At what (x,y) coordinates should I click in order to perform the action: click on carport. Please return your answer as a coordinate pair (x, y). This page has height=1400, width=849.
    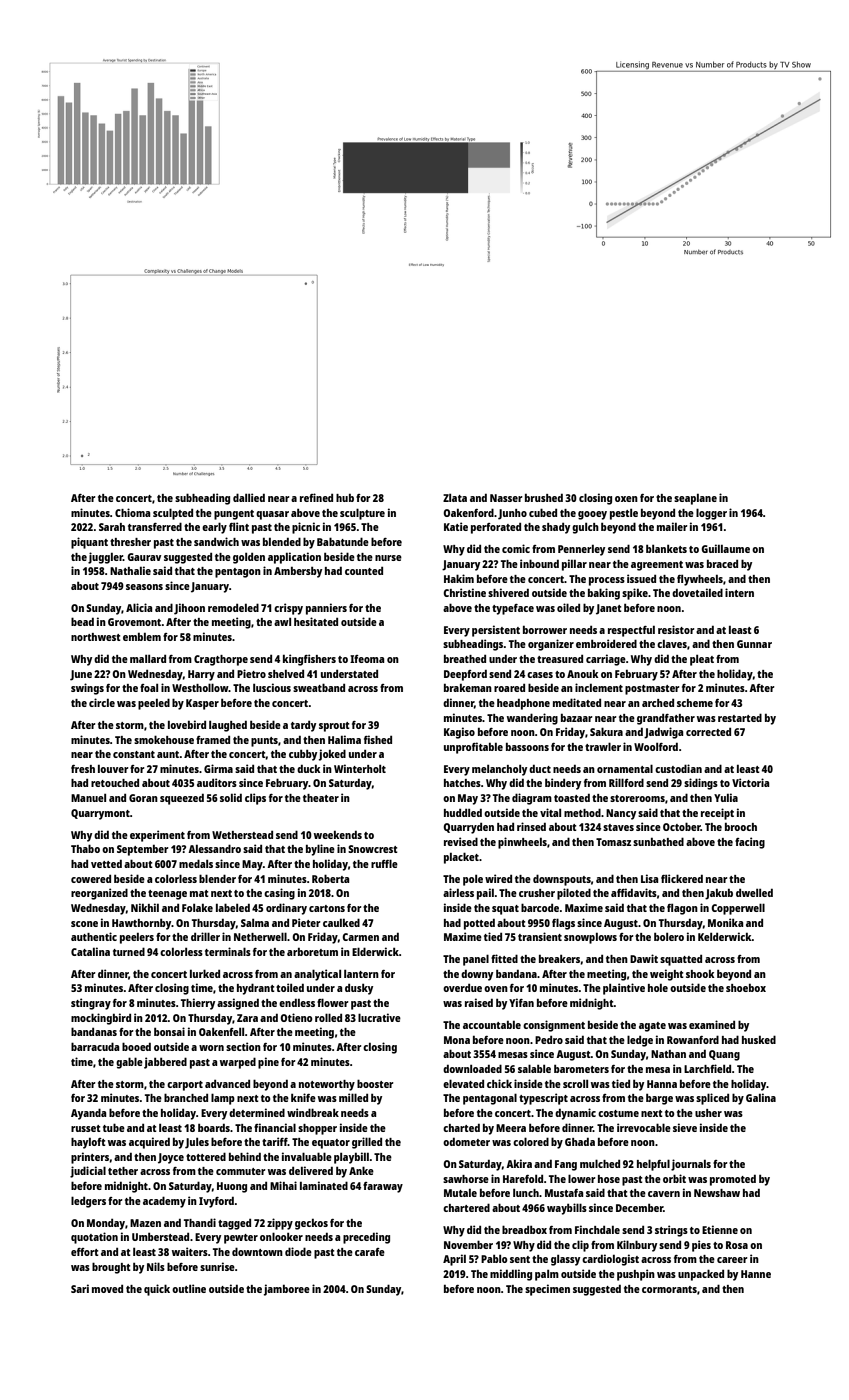
    Looking at the image, I should click on (185, 1086).
